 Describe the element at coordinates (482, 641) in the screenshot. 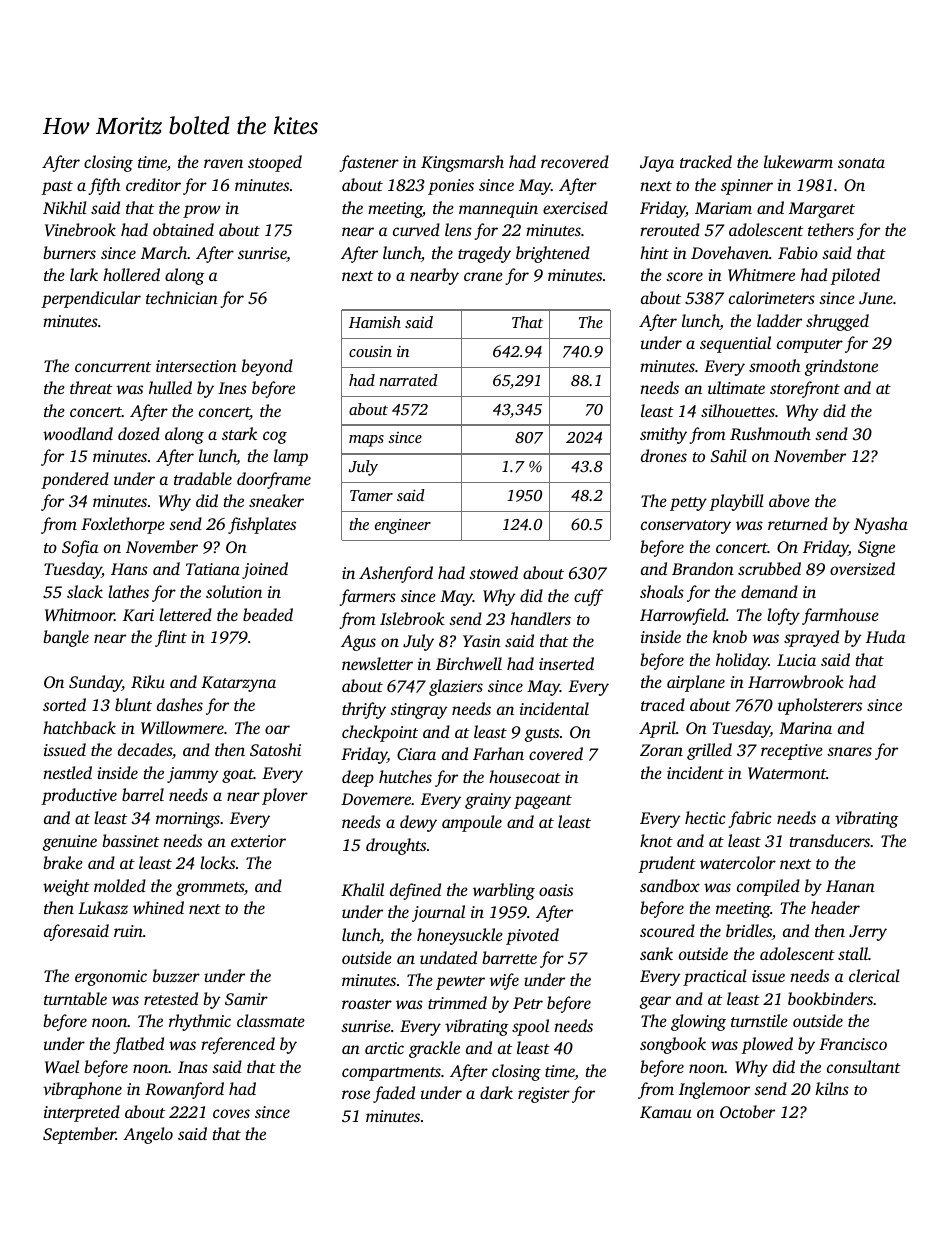

I see `Yasin` at that location.
